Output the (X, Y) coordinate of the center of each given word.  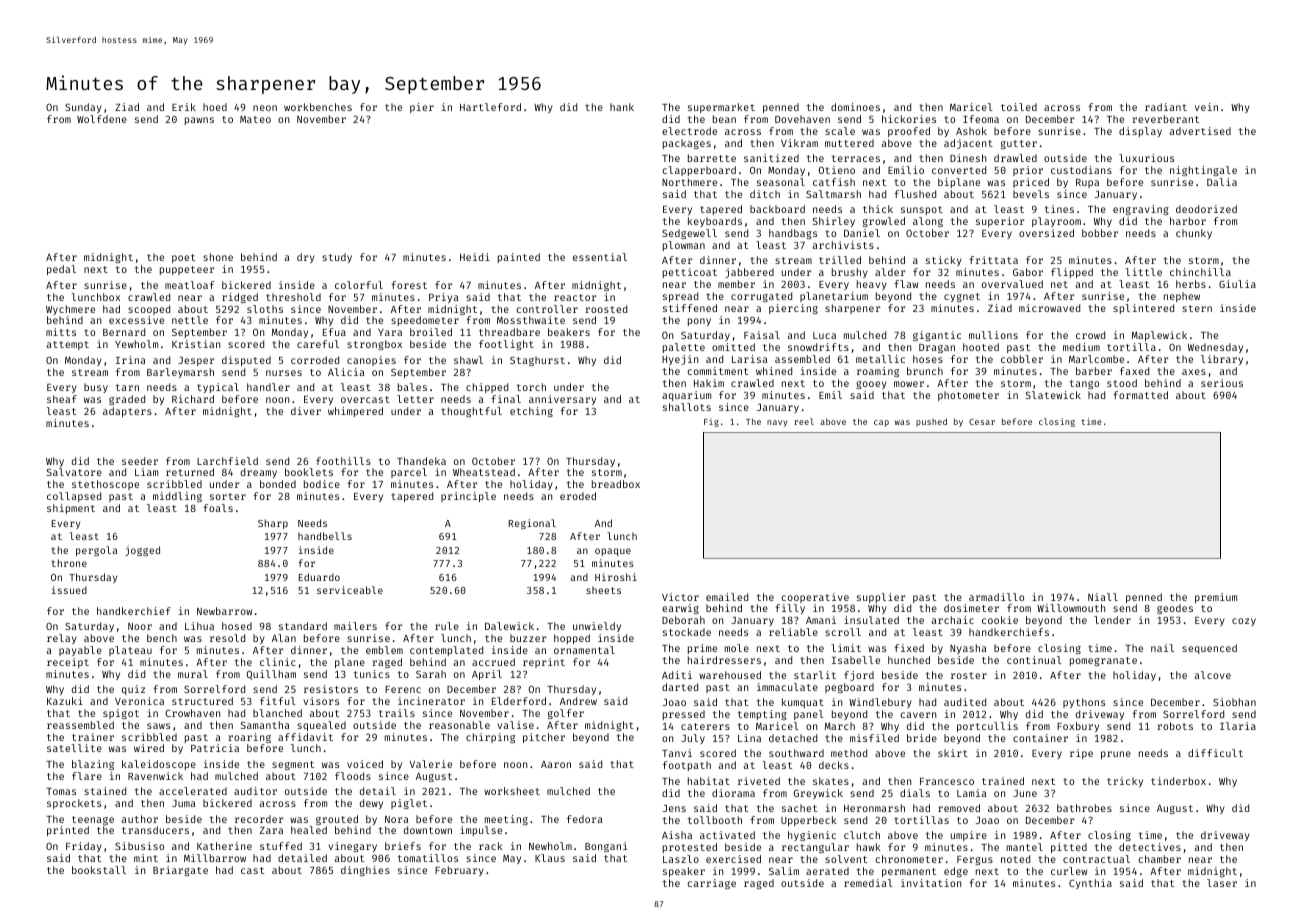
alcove (1213, 675)
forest (409, 285)
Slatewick (1053, 395)
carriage (711, 884)
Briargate (180, 871)
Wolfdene (102, 119)
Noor (140, 626)
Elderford (519, 701)
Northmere (689, 182)
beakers (569, 332)
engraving (1141, 210)
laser (1222, 883)
